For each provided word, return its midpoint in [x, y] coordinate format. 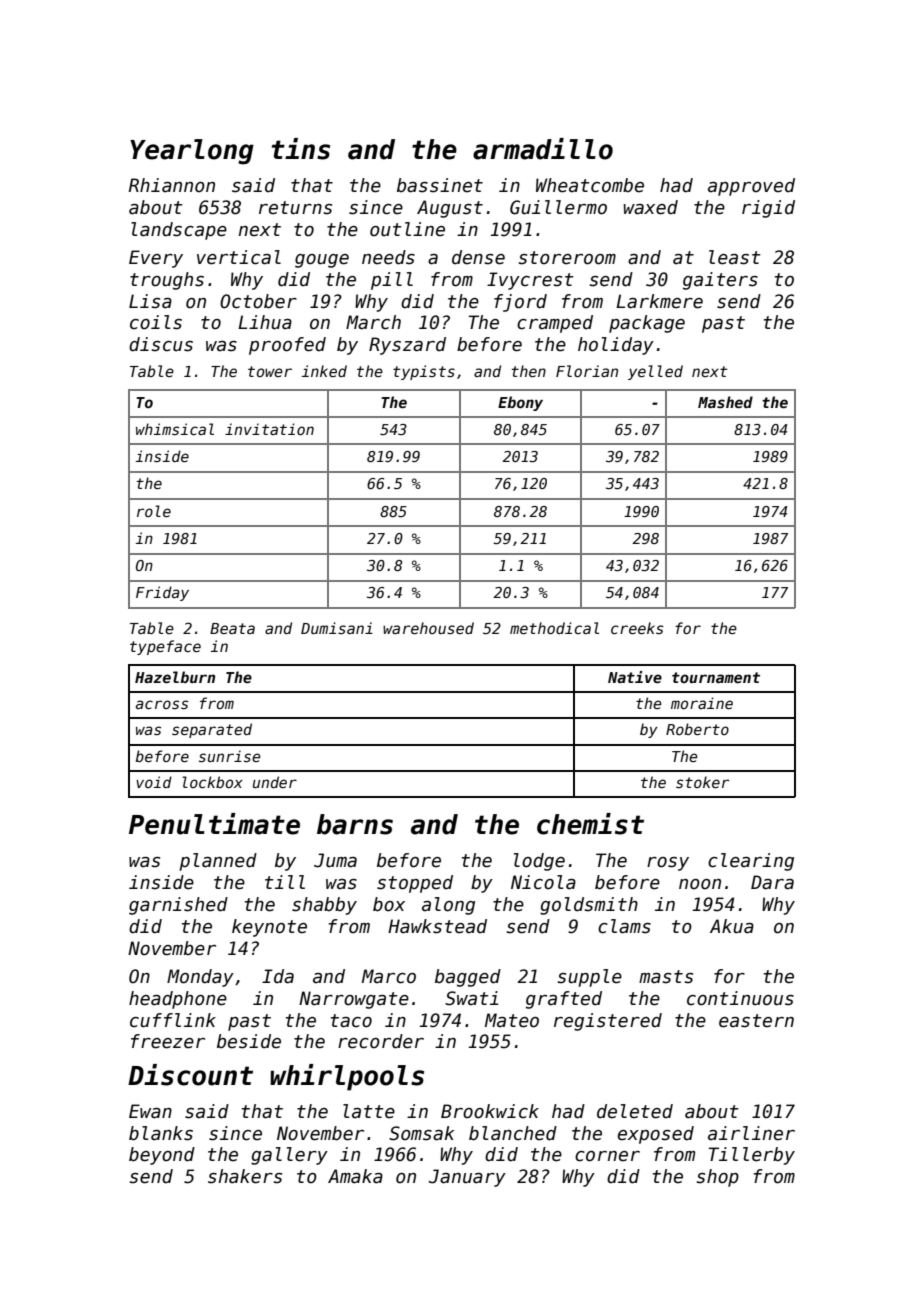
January [467, 1178]
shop [717, 1178]
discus [161, 344]
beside [249, 1041]
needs [388, 257]
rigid [768, 209]
